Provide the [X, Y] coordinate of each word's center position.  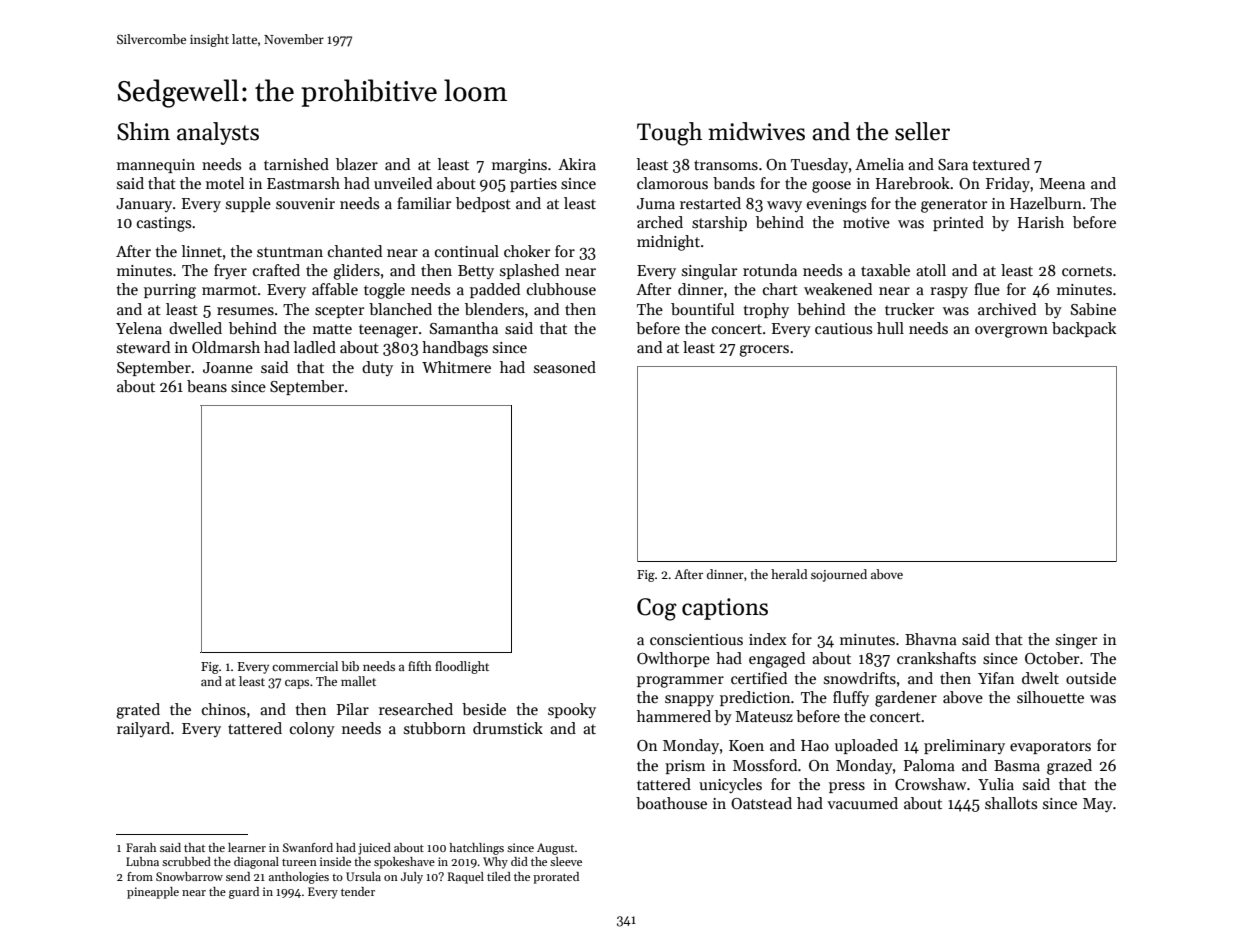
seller [922, 131]
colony [312, 729]
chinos [224, 709]
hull [890, 328]
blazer [357, 164]
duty [377, 368]
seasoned [565, 367]
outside [1091, 678]
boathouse [671, 803]
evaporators [1050, 747]
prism [685, 767]
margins [519, 166]
